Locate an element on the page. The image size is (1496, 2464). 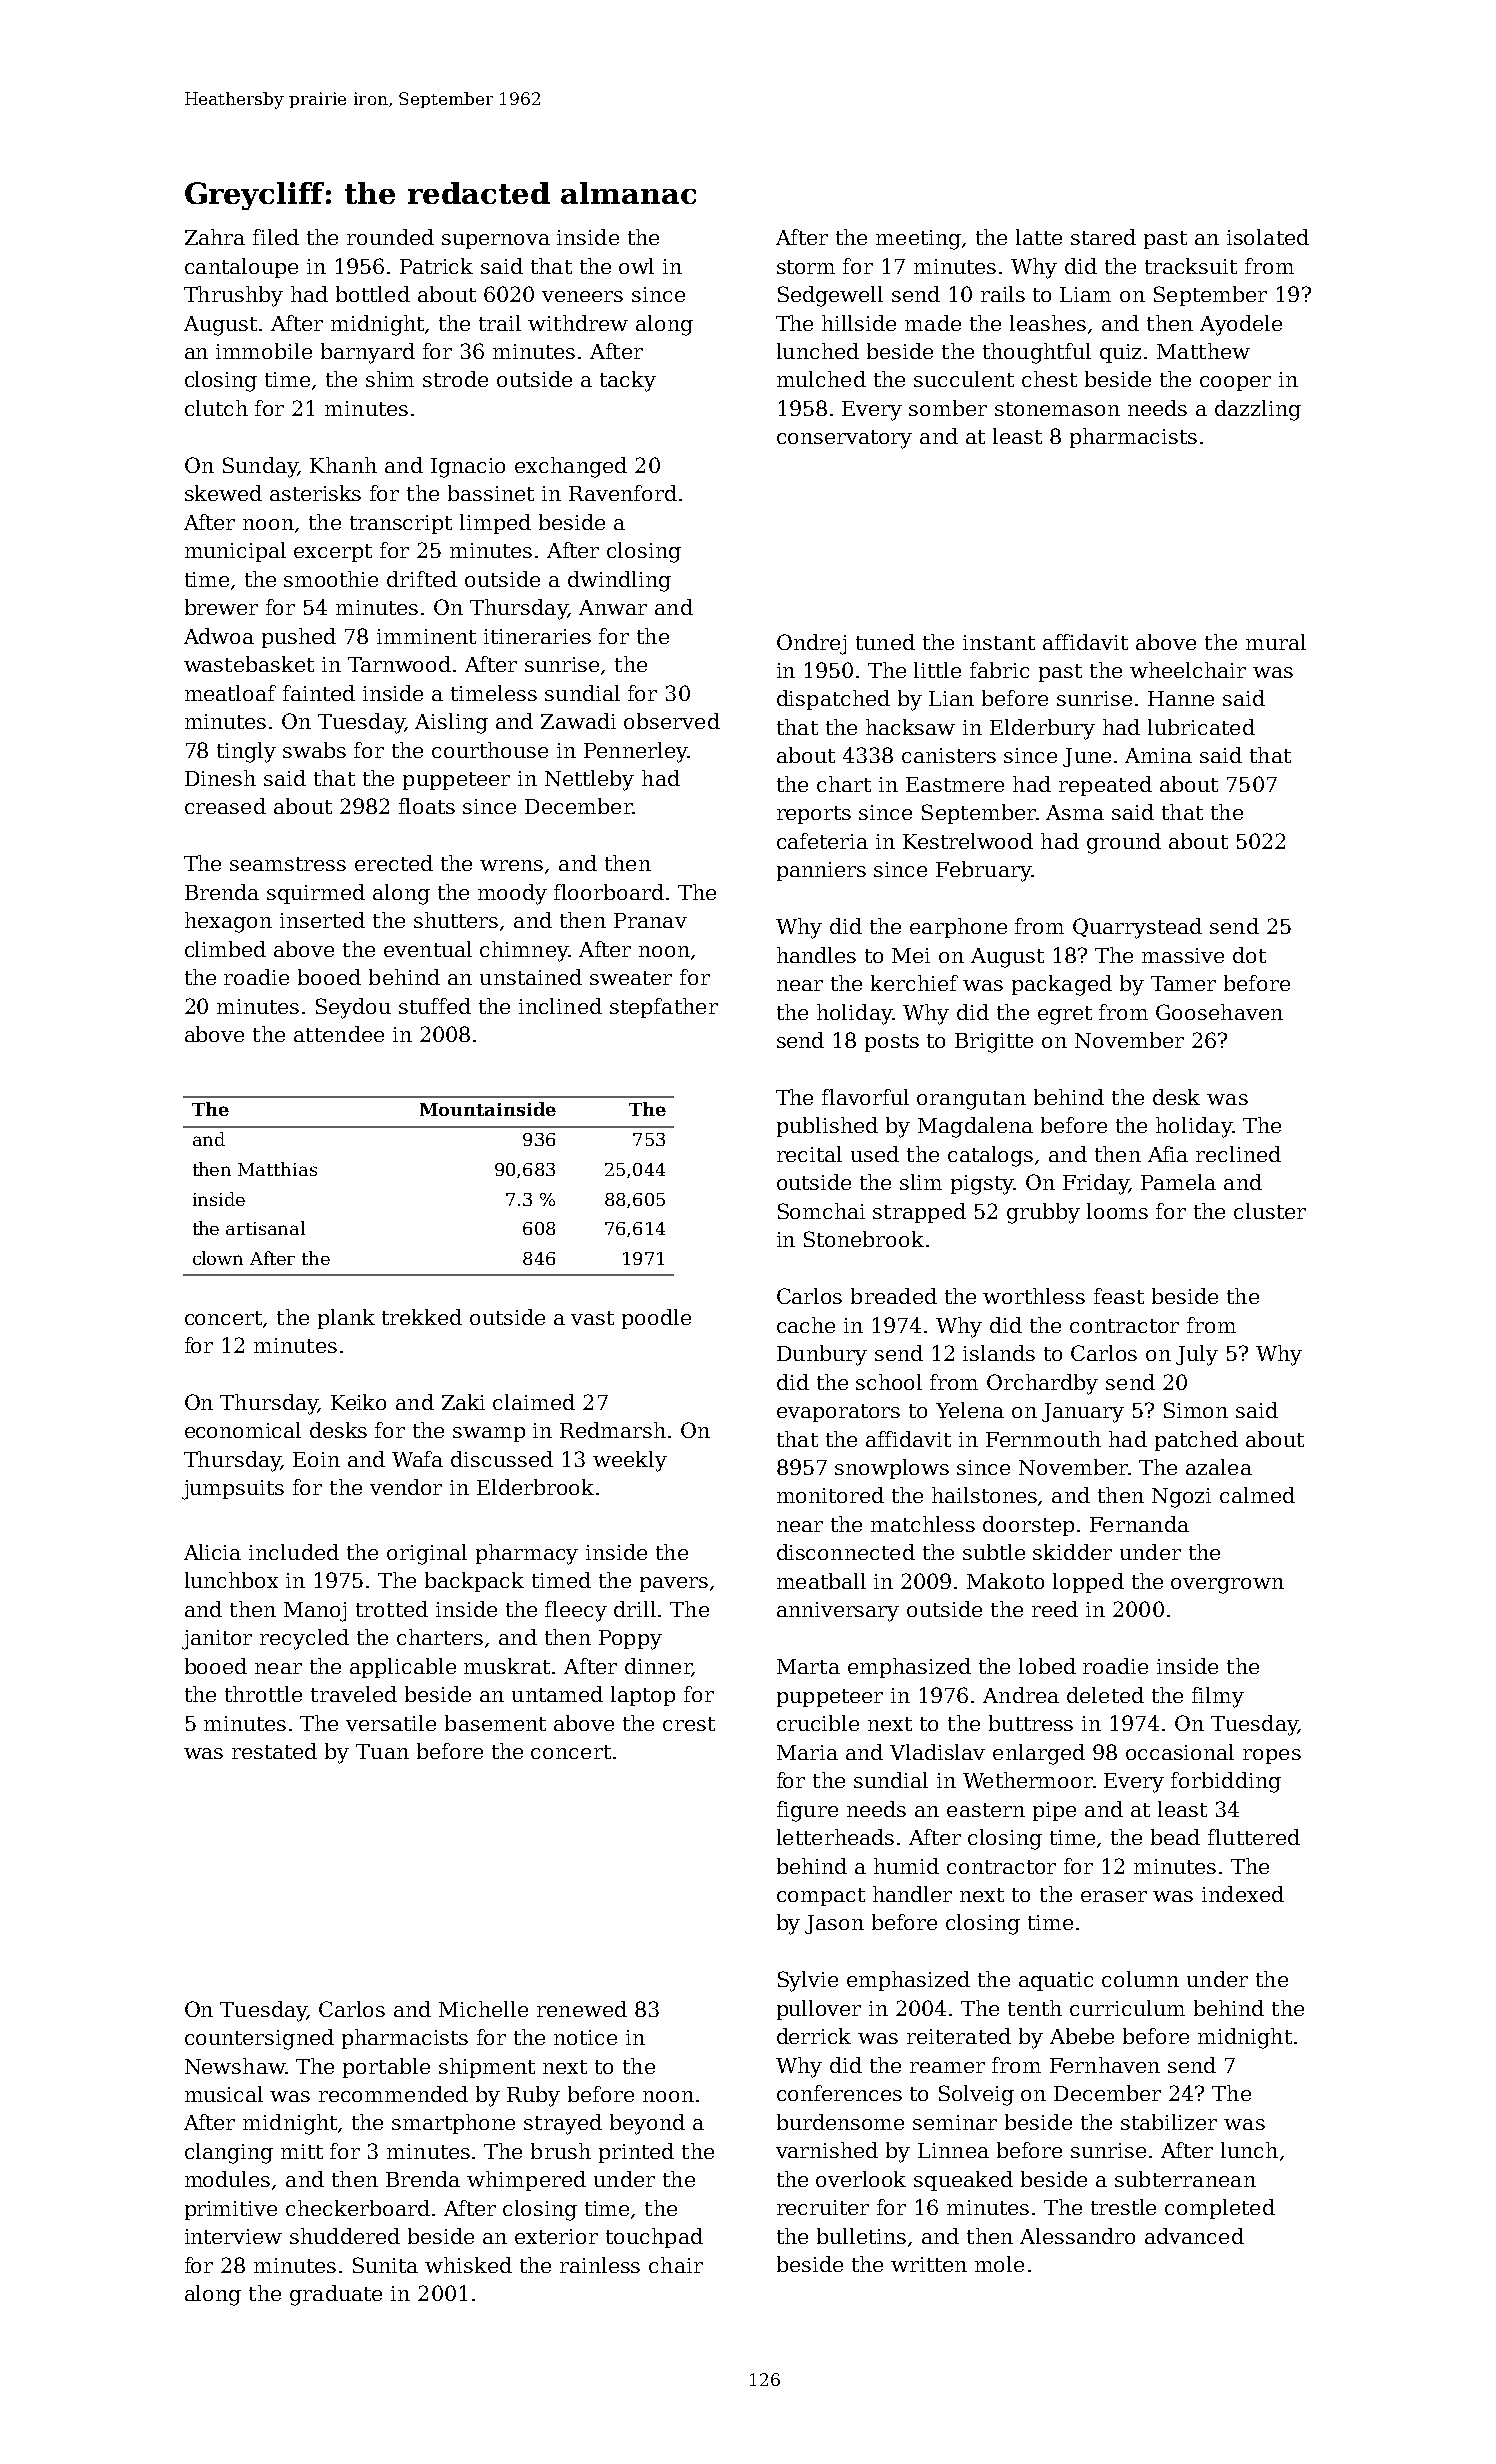
smartphone is located at coordinates (453, 2124).
